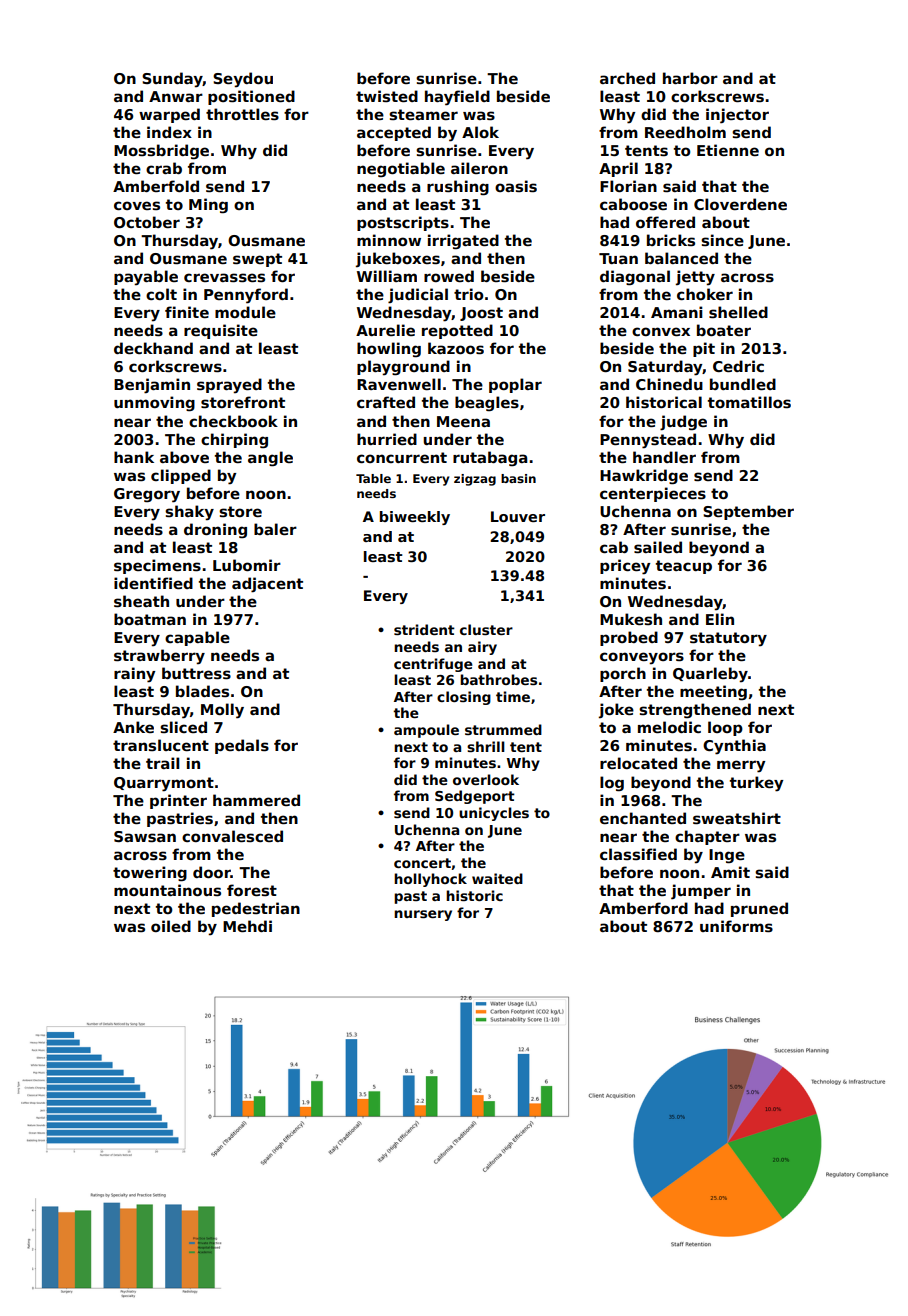 The image size is (908, 1316). I want to click on arched, so click(627, 78).
